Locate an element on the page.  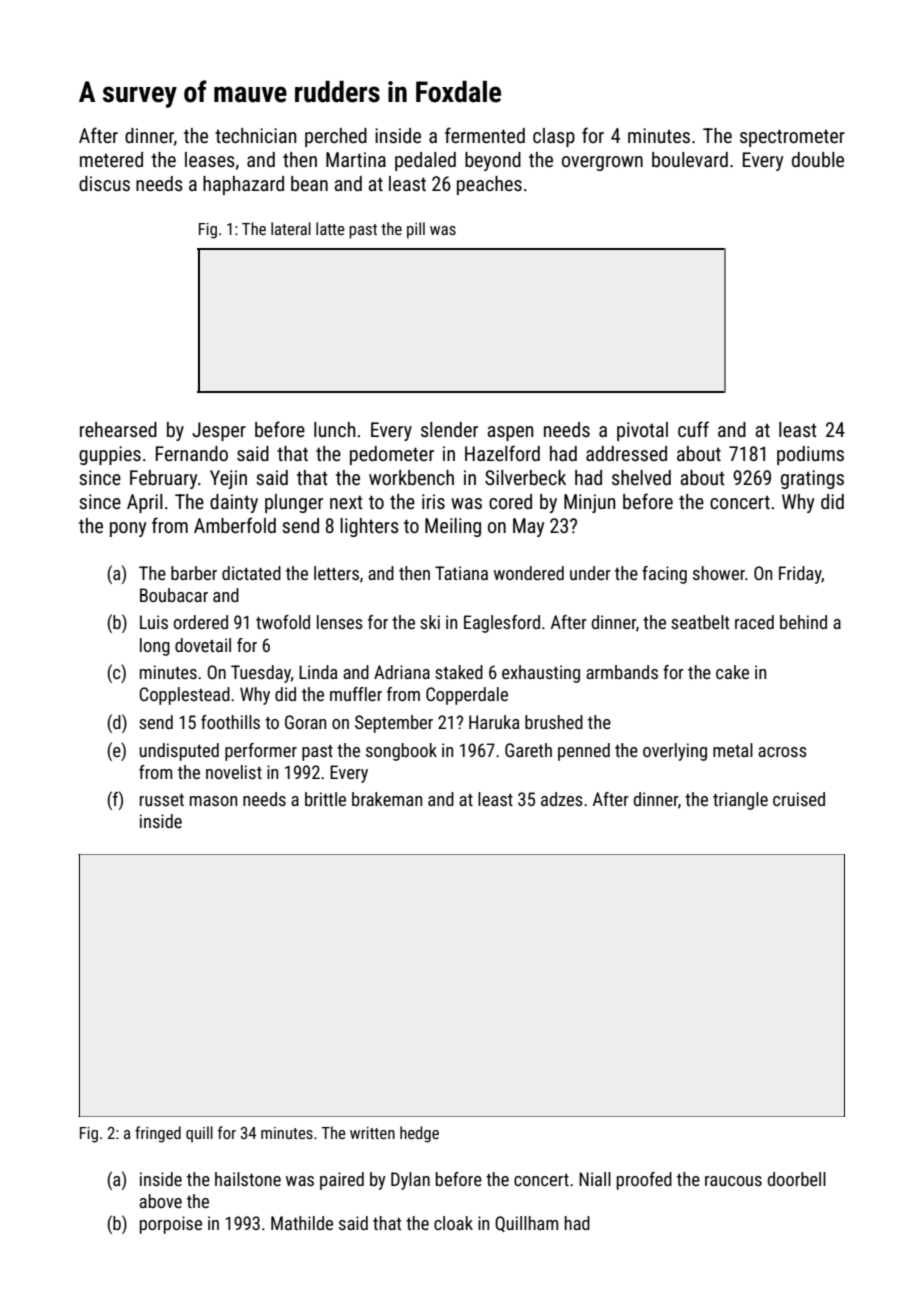
pill is located at coordinates (416, 230).
